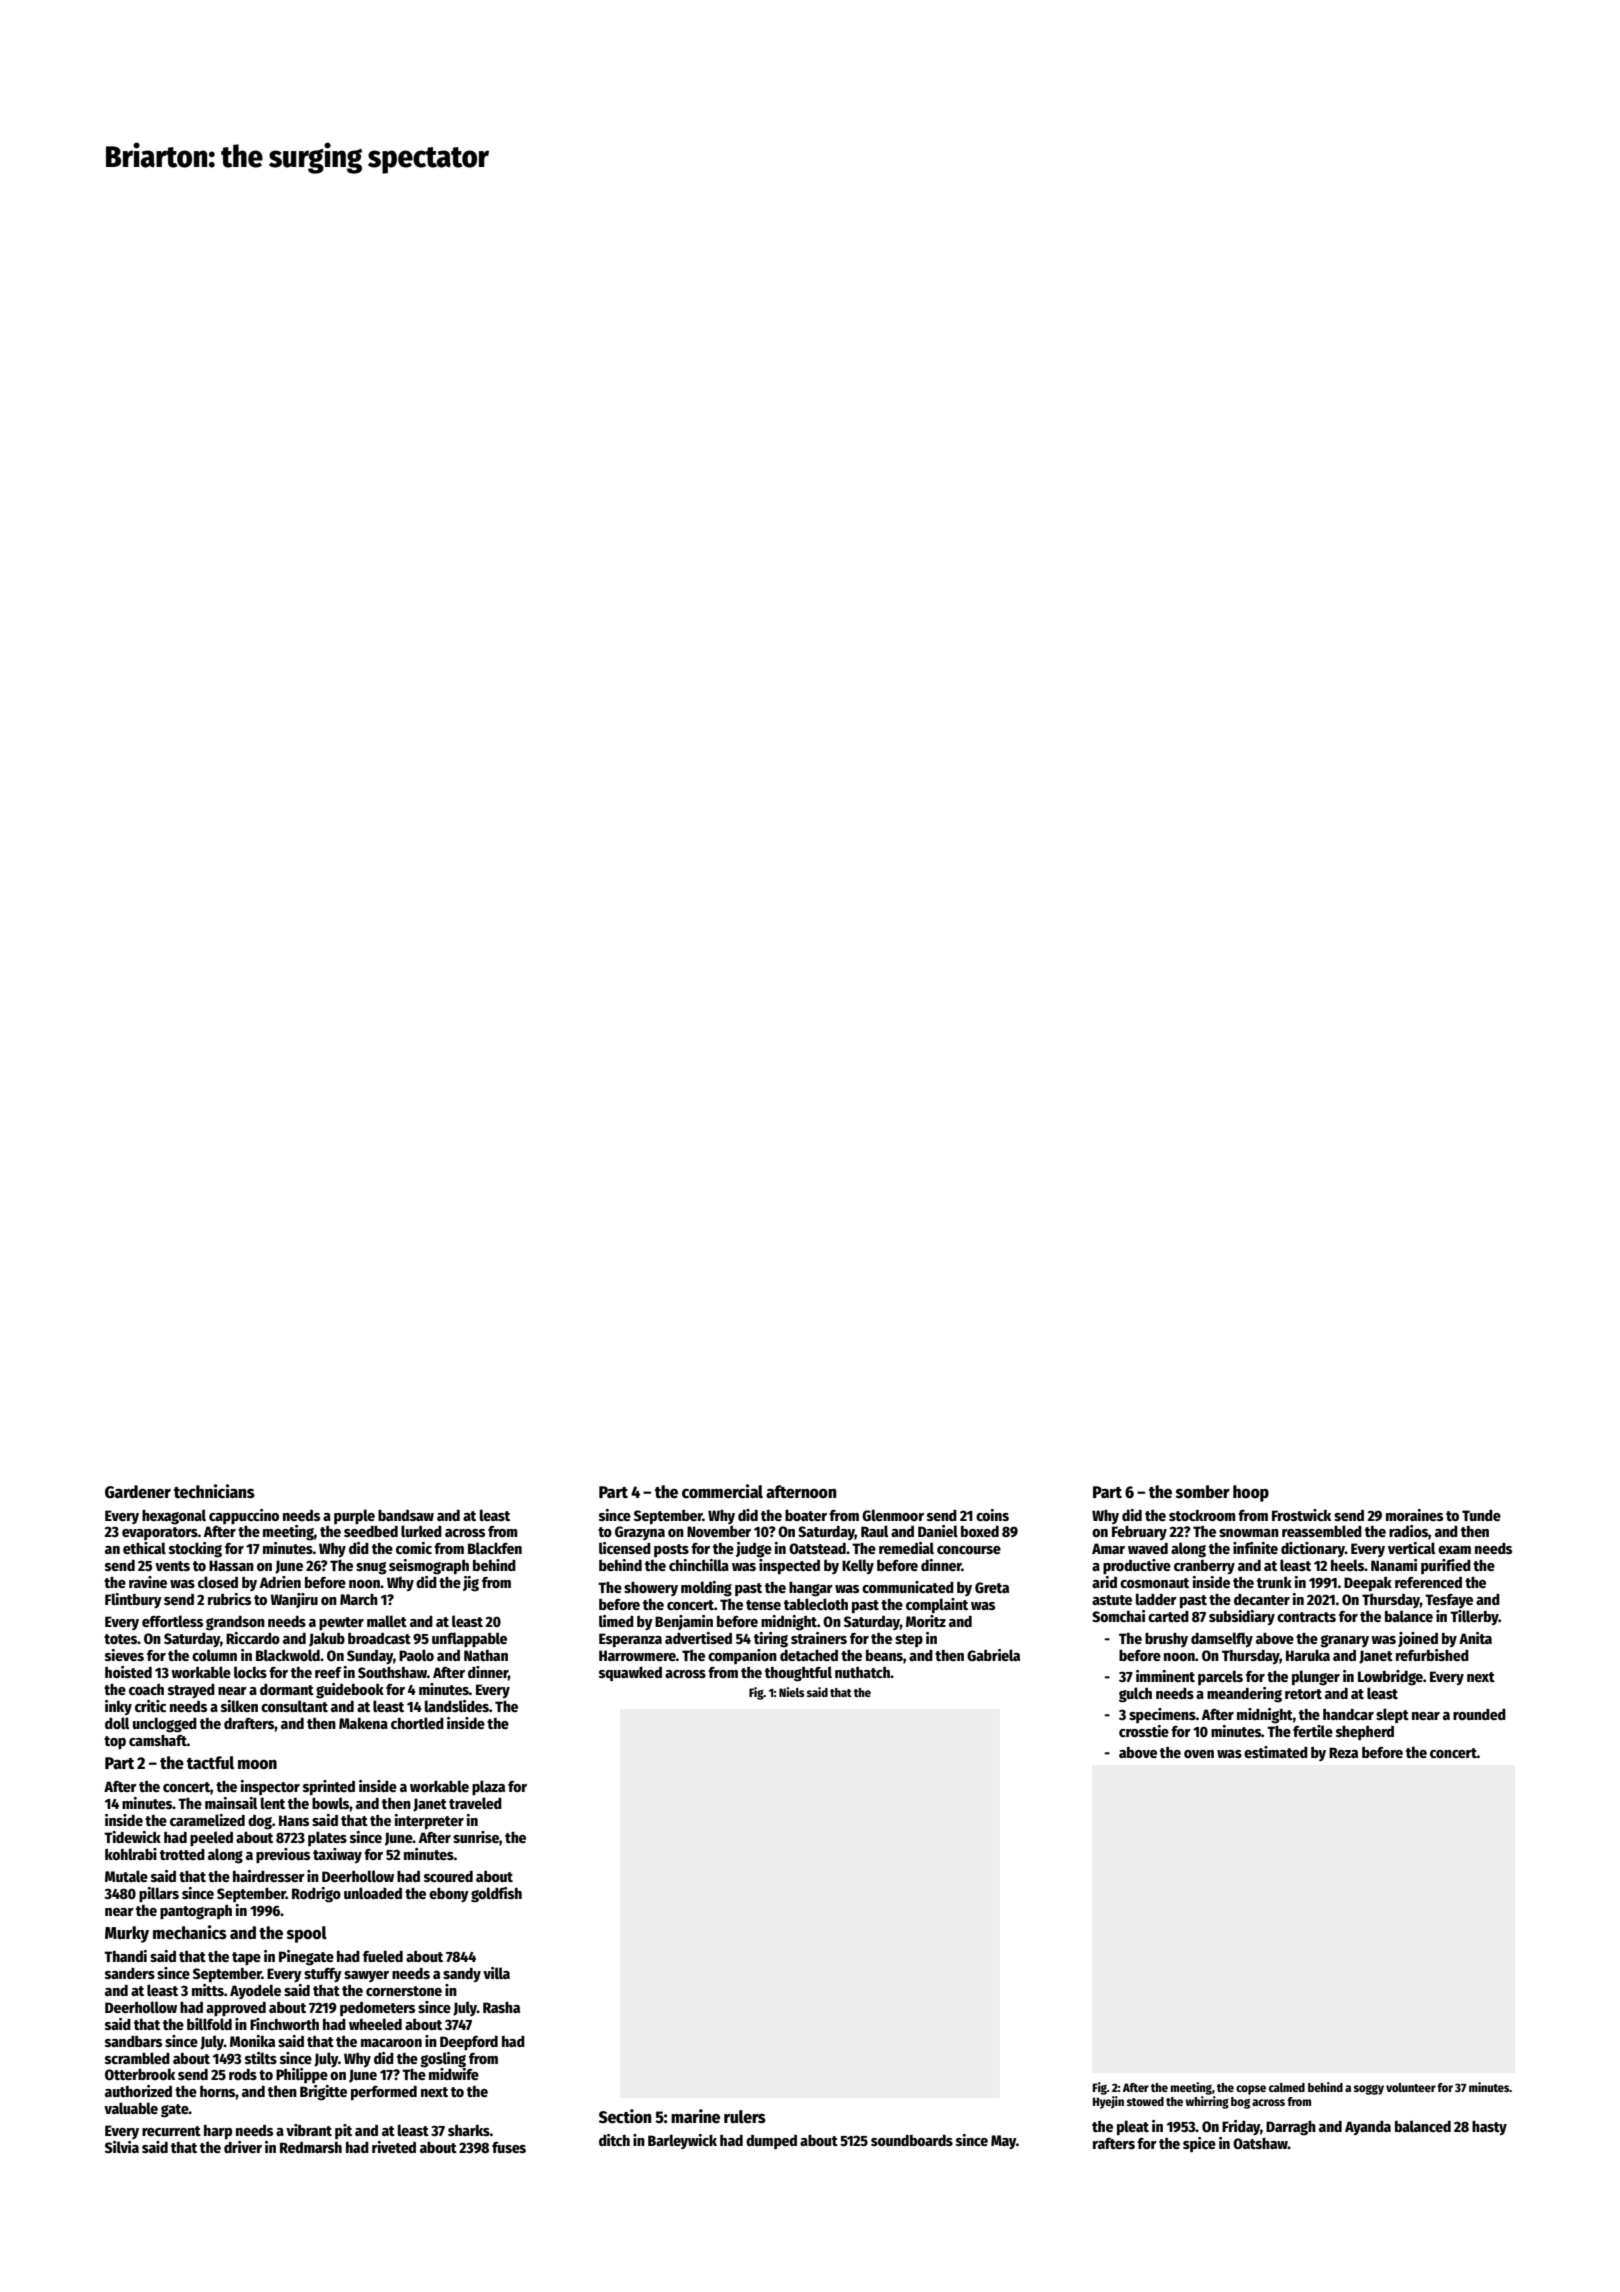  I want to click on Reza, so click(1343, 1752).
